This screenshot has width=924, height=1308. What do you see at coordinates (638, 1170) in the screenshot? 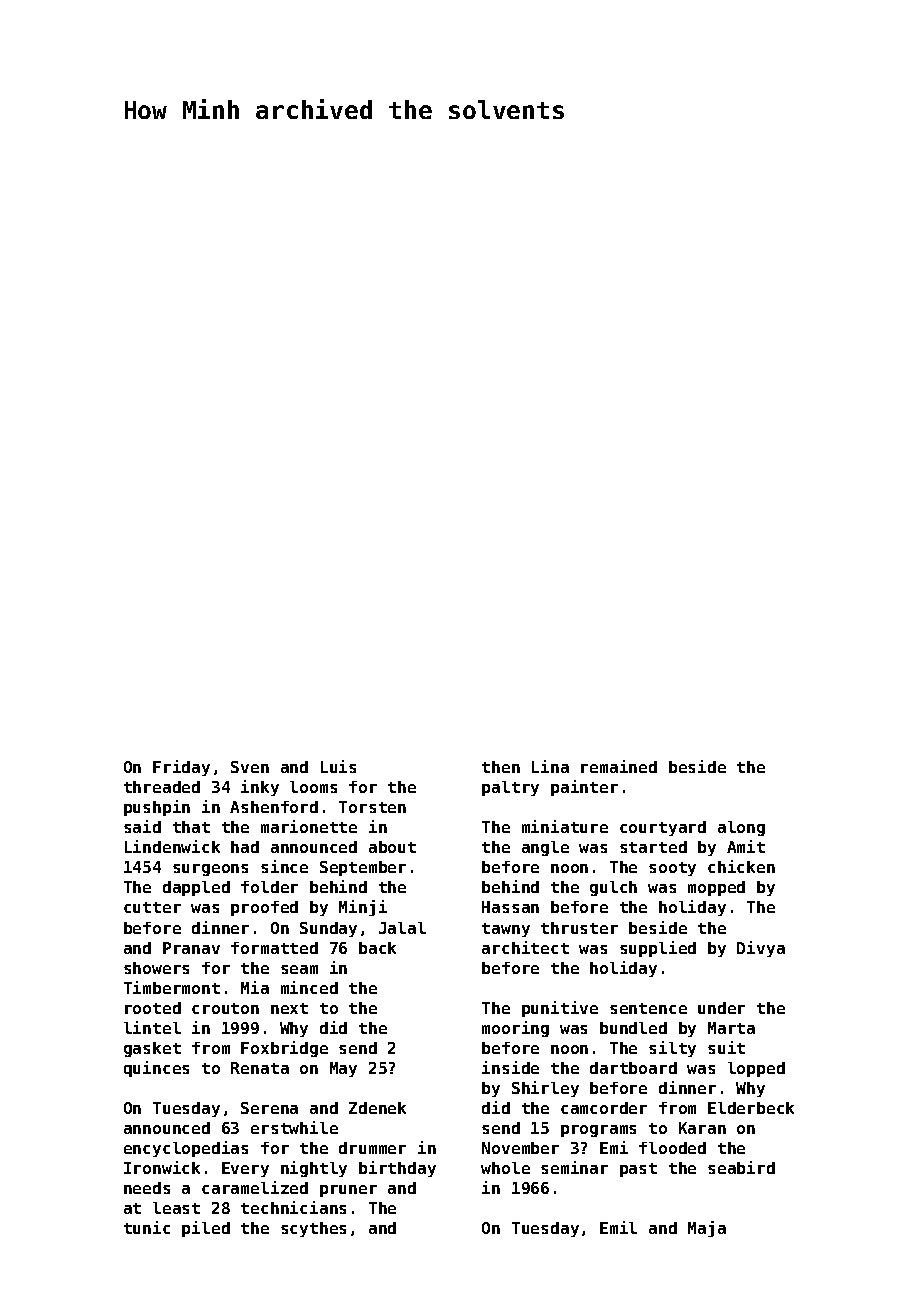
I see `past` at bounding box center [638, 1170].
